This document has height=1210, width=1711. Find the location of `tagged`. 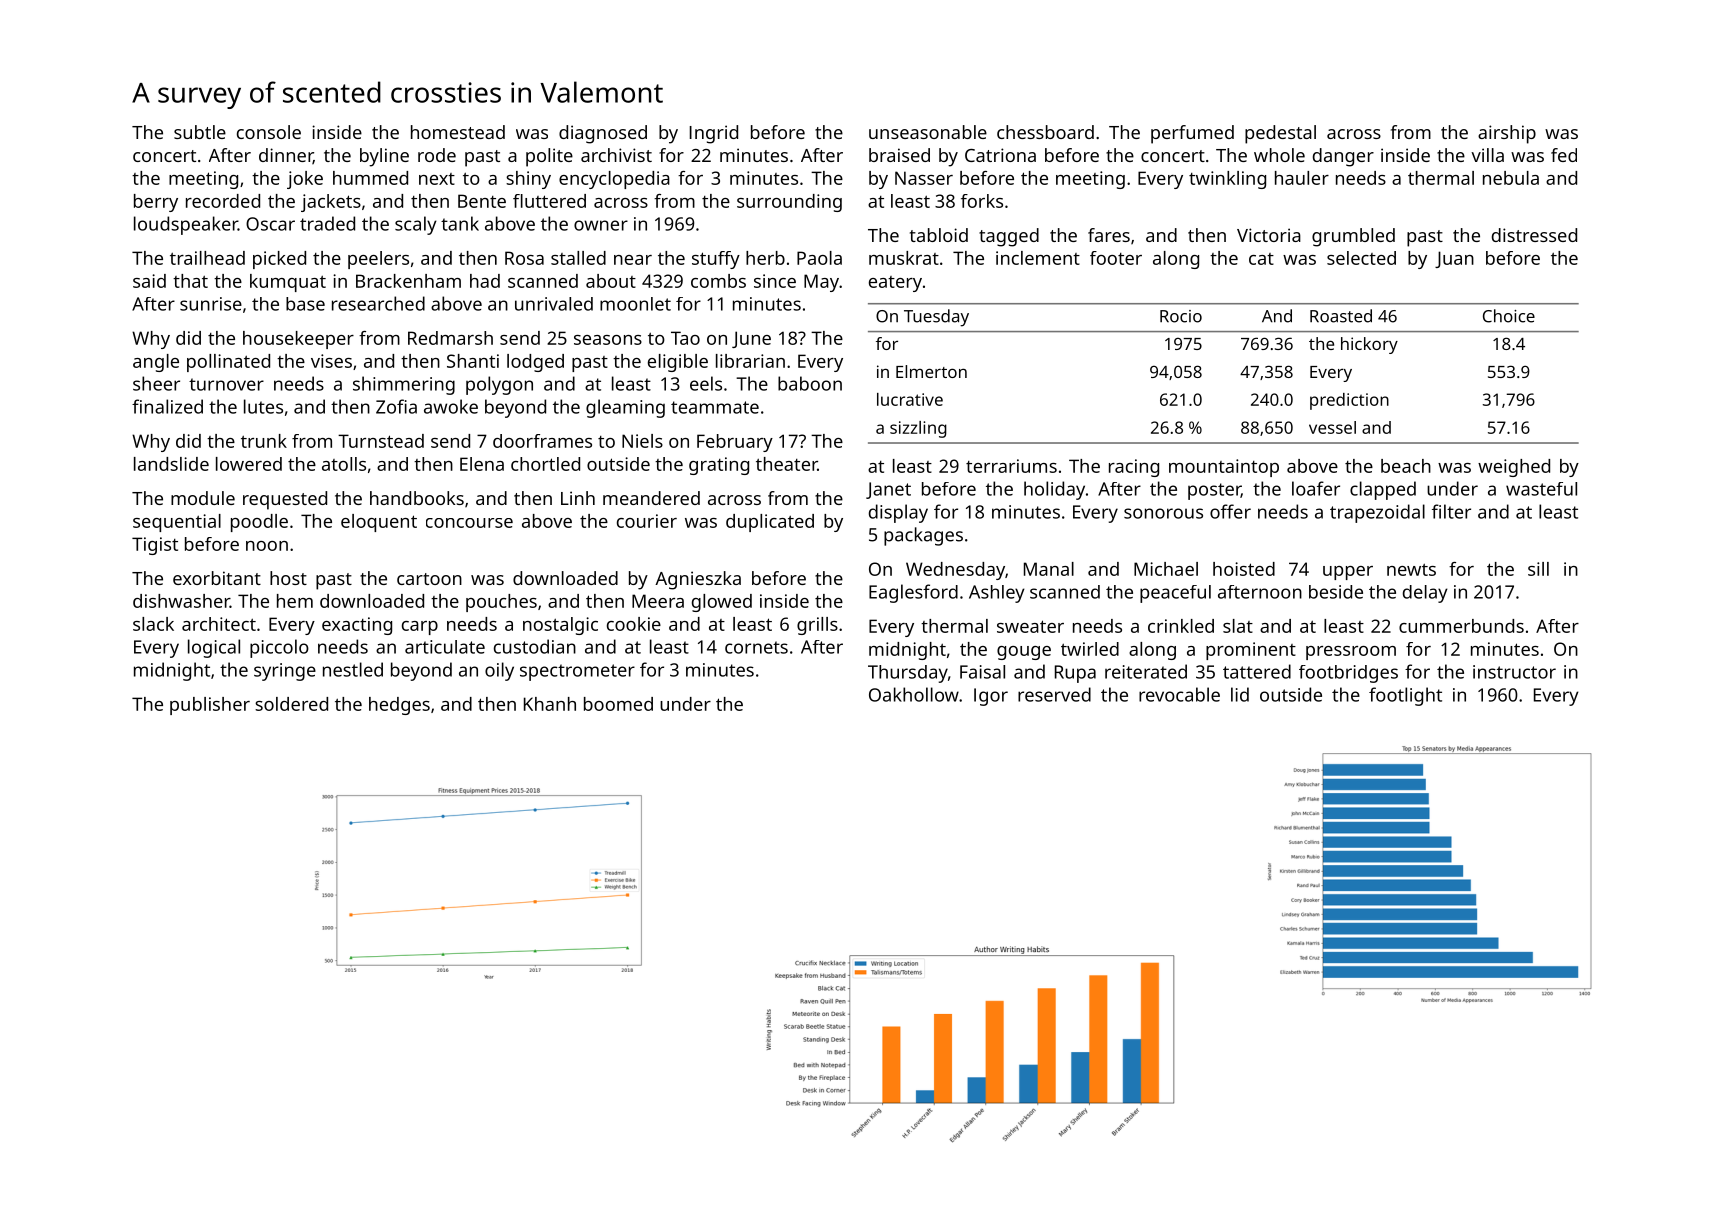

tagged is located at coordinates (1009, 237).
